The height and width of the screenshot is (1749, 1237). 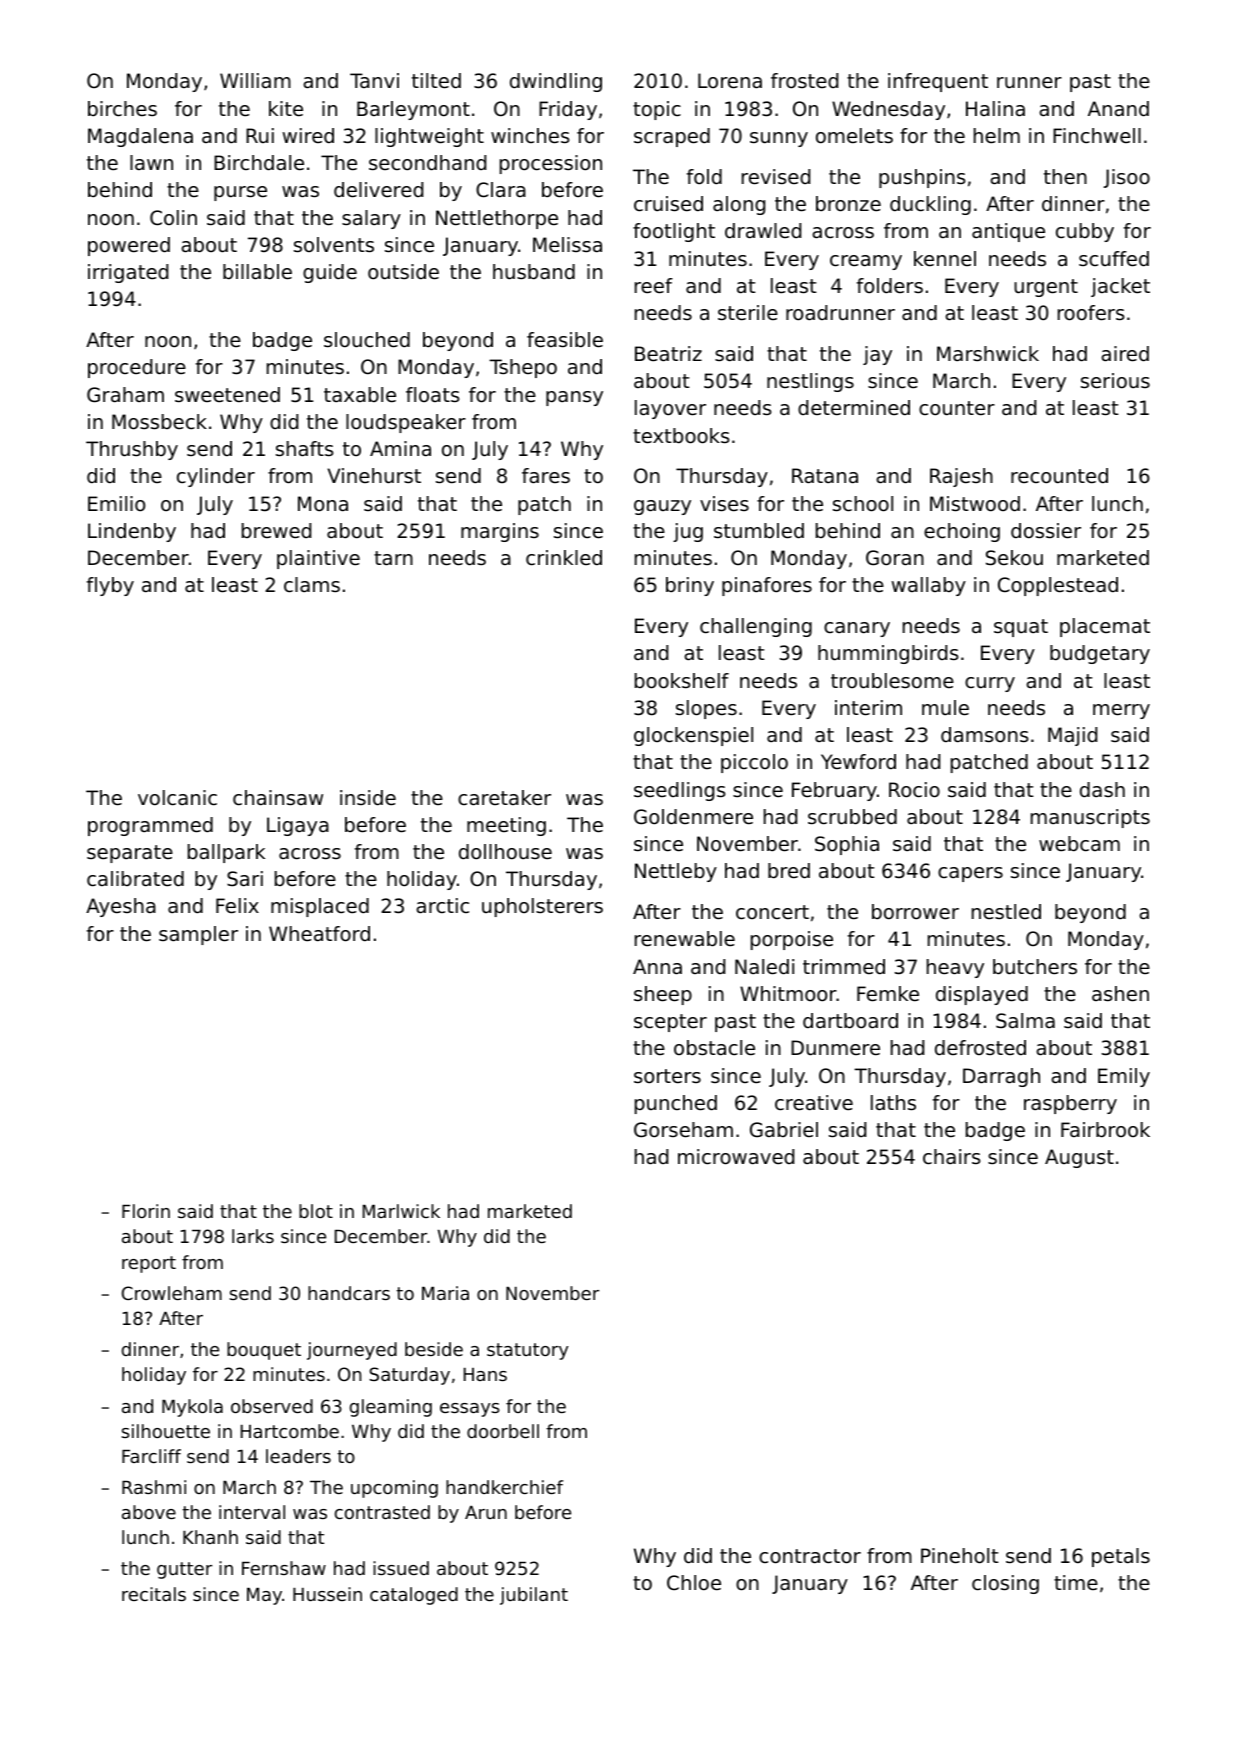 What do you see at coordinates (154, 1594) in the screenshot?
I see `recitals` at bounding box center [154, 1594].
